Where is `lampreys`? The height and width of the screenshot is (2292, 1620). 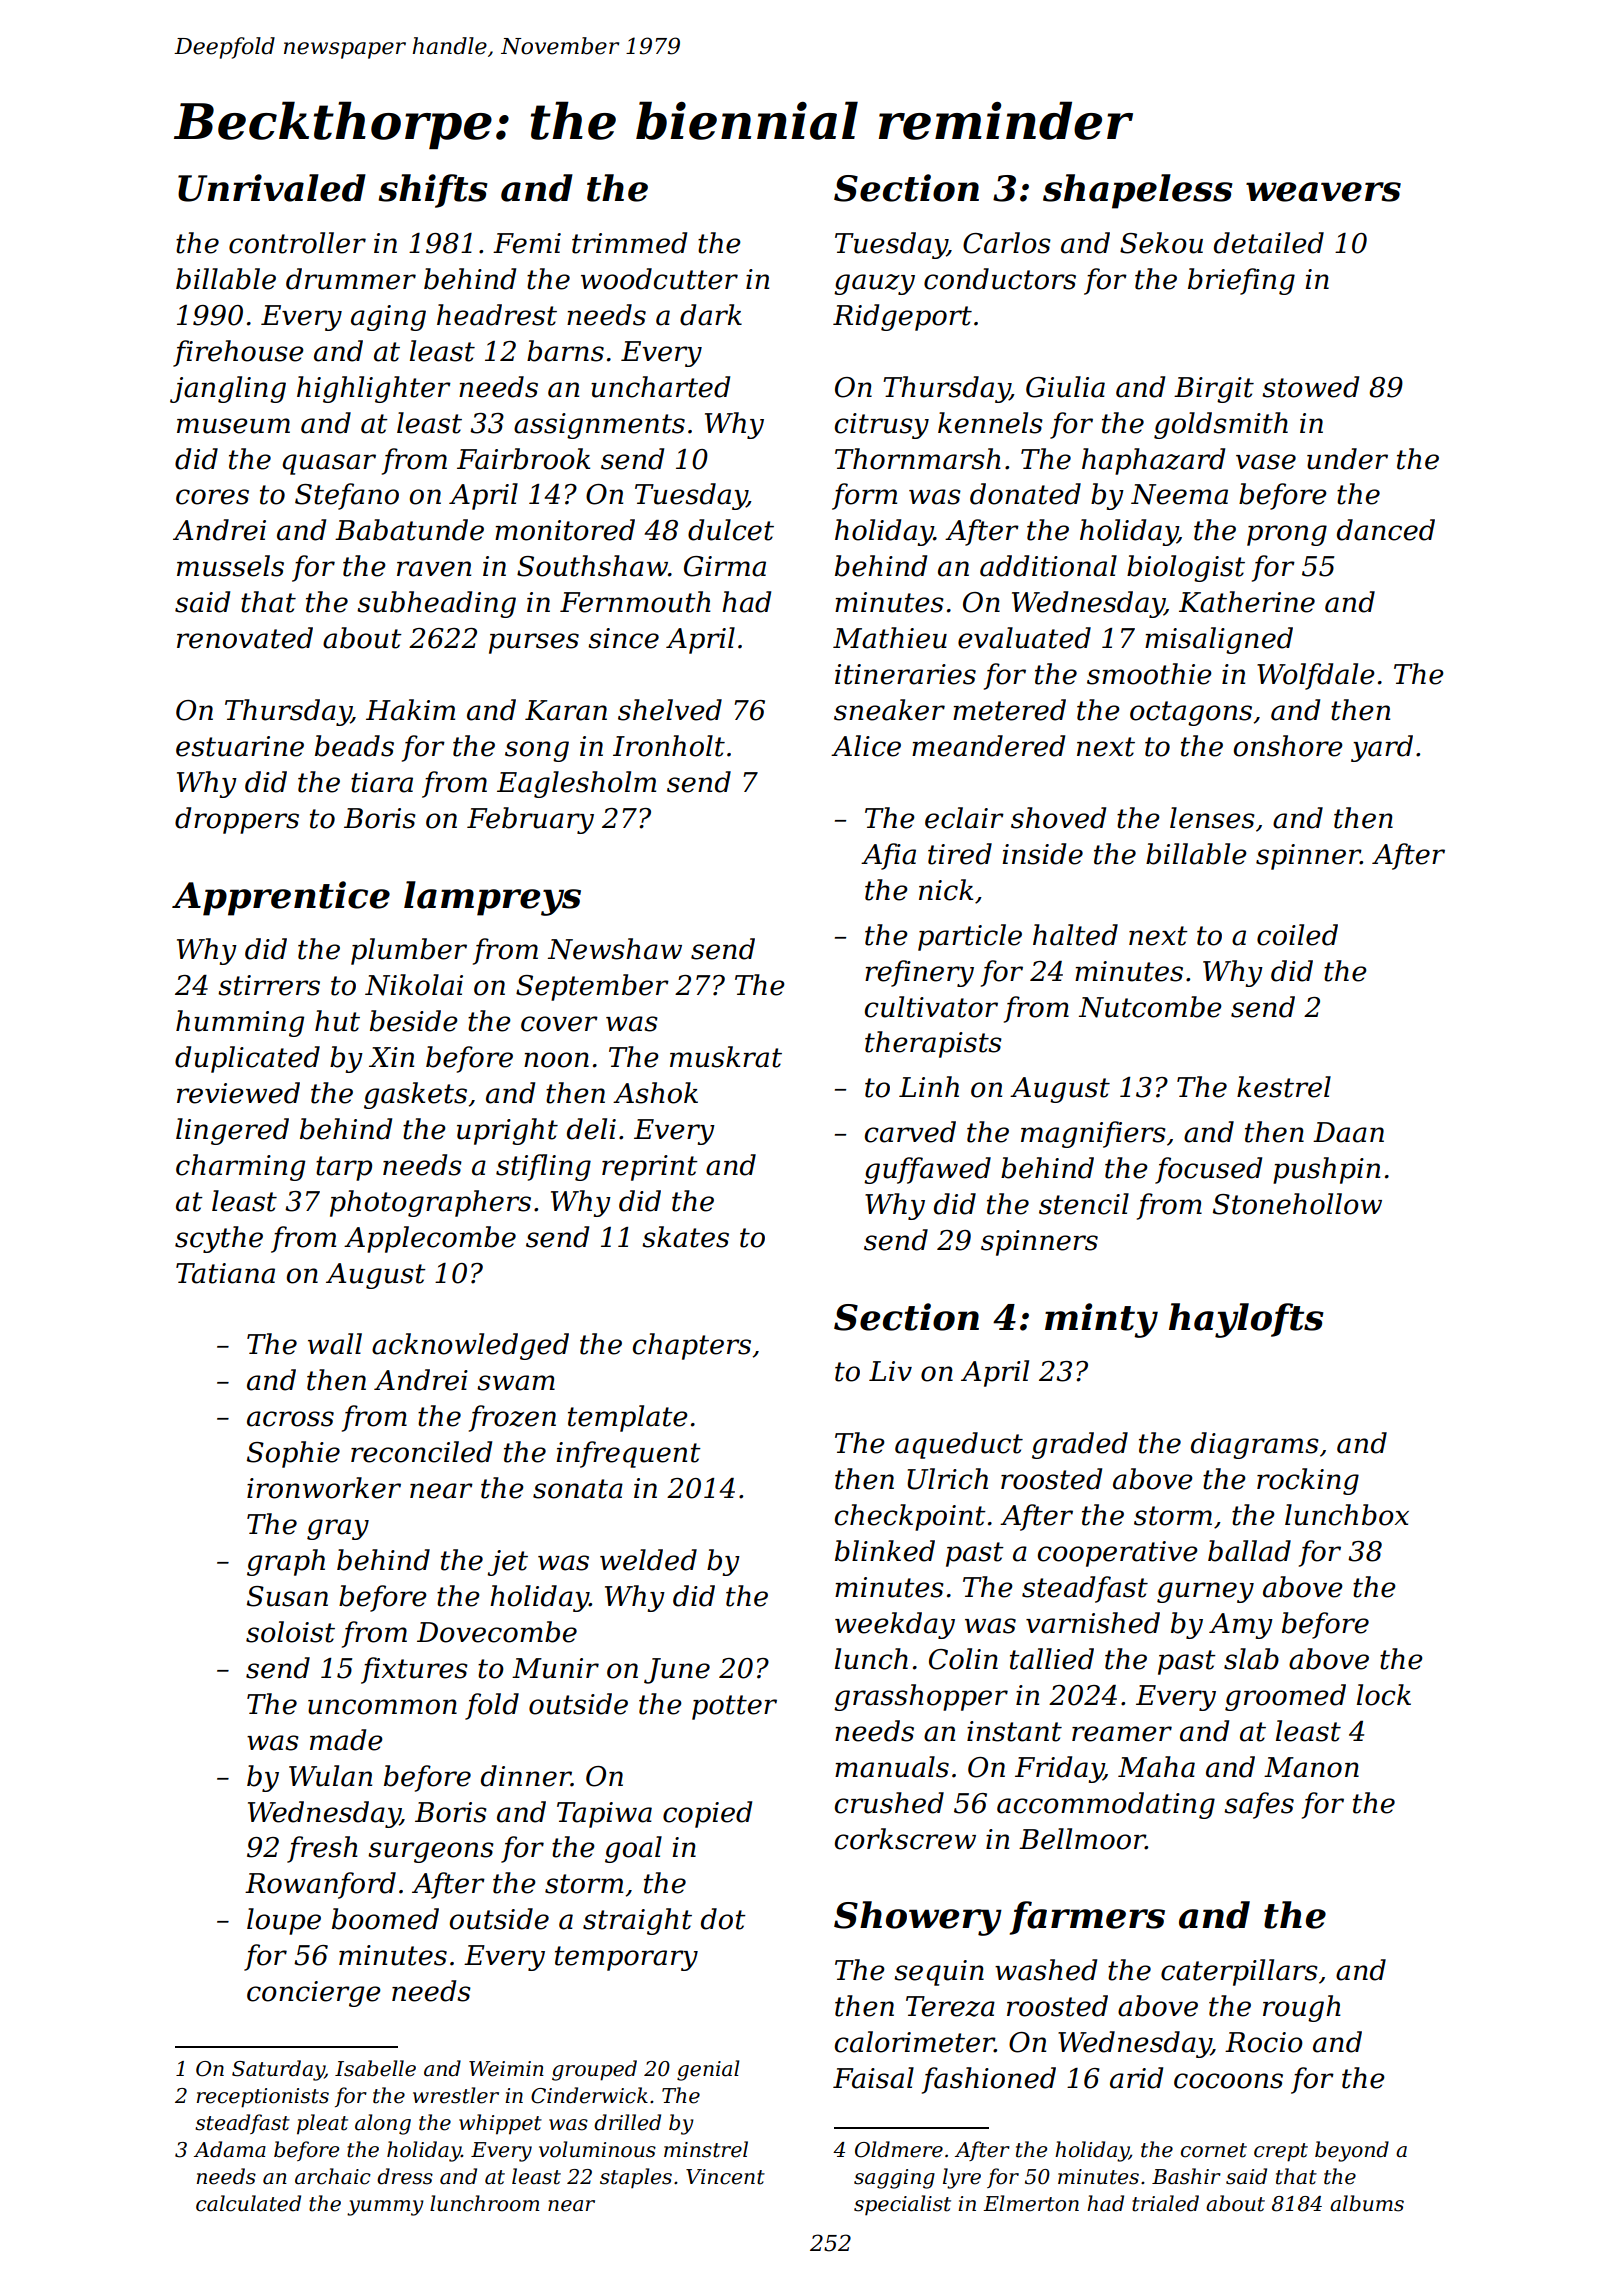 lampreys is located at coordinates (492, 898).
